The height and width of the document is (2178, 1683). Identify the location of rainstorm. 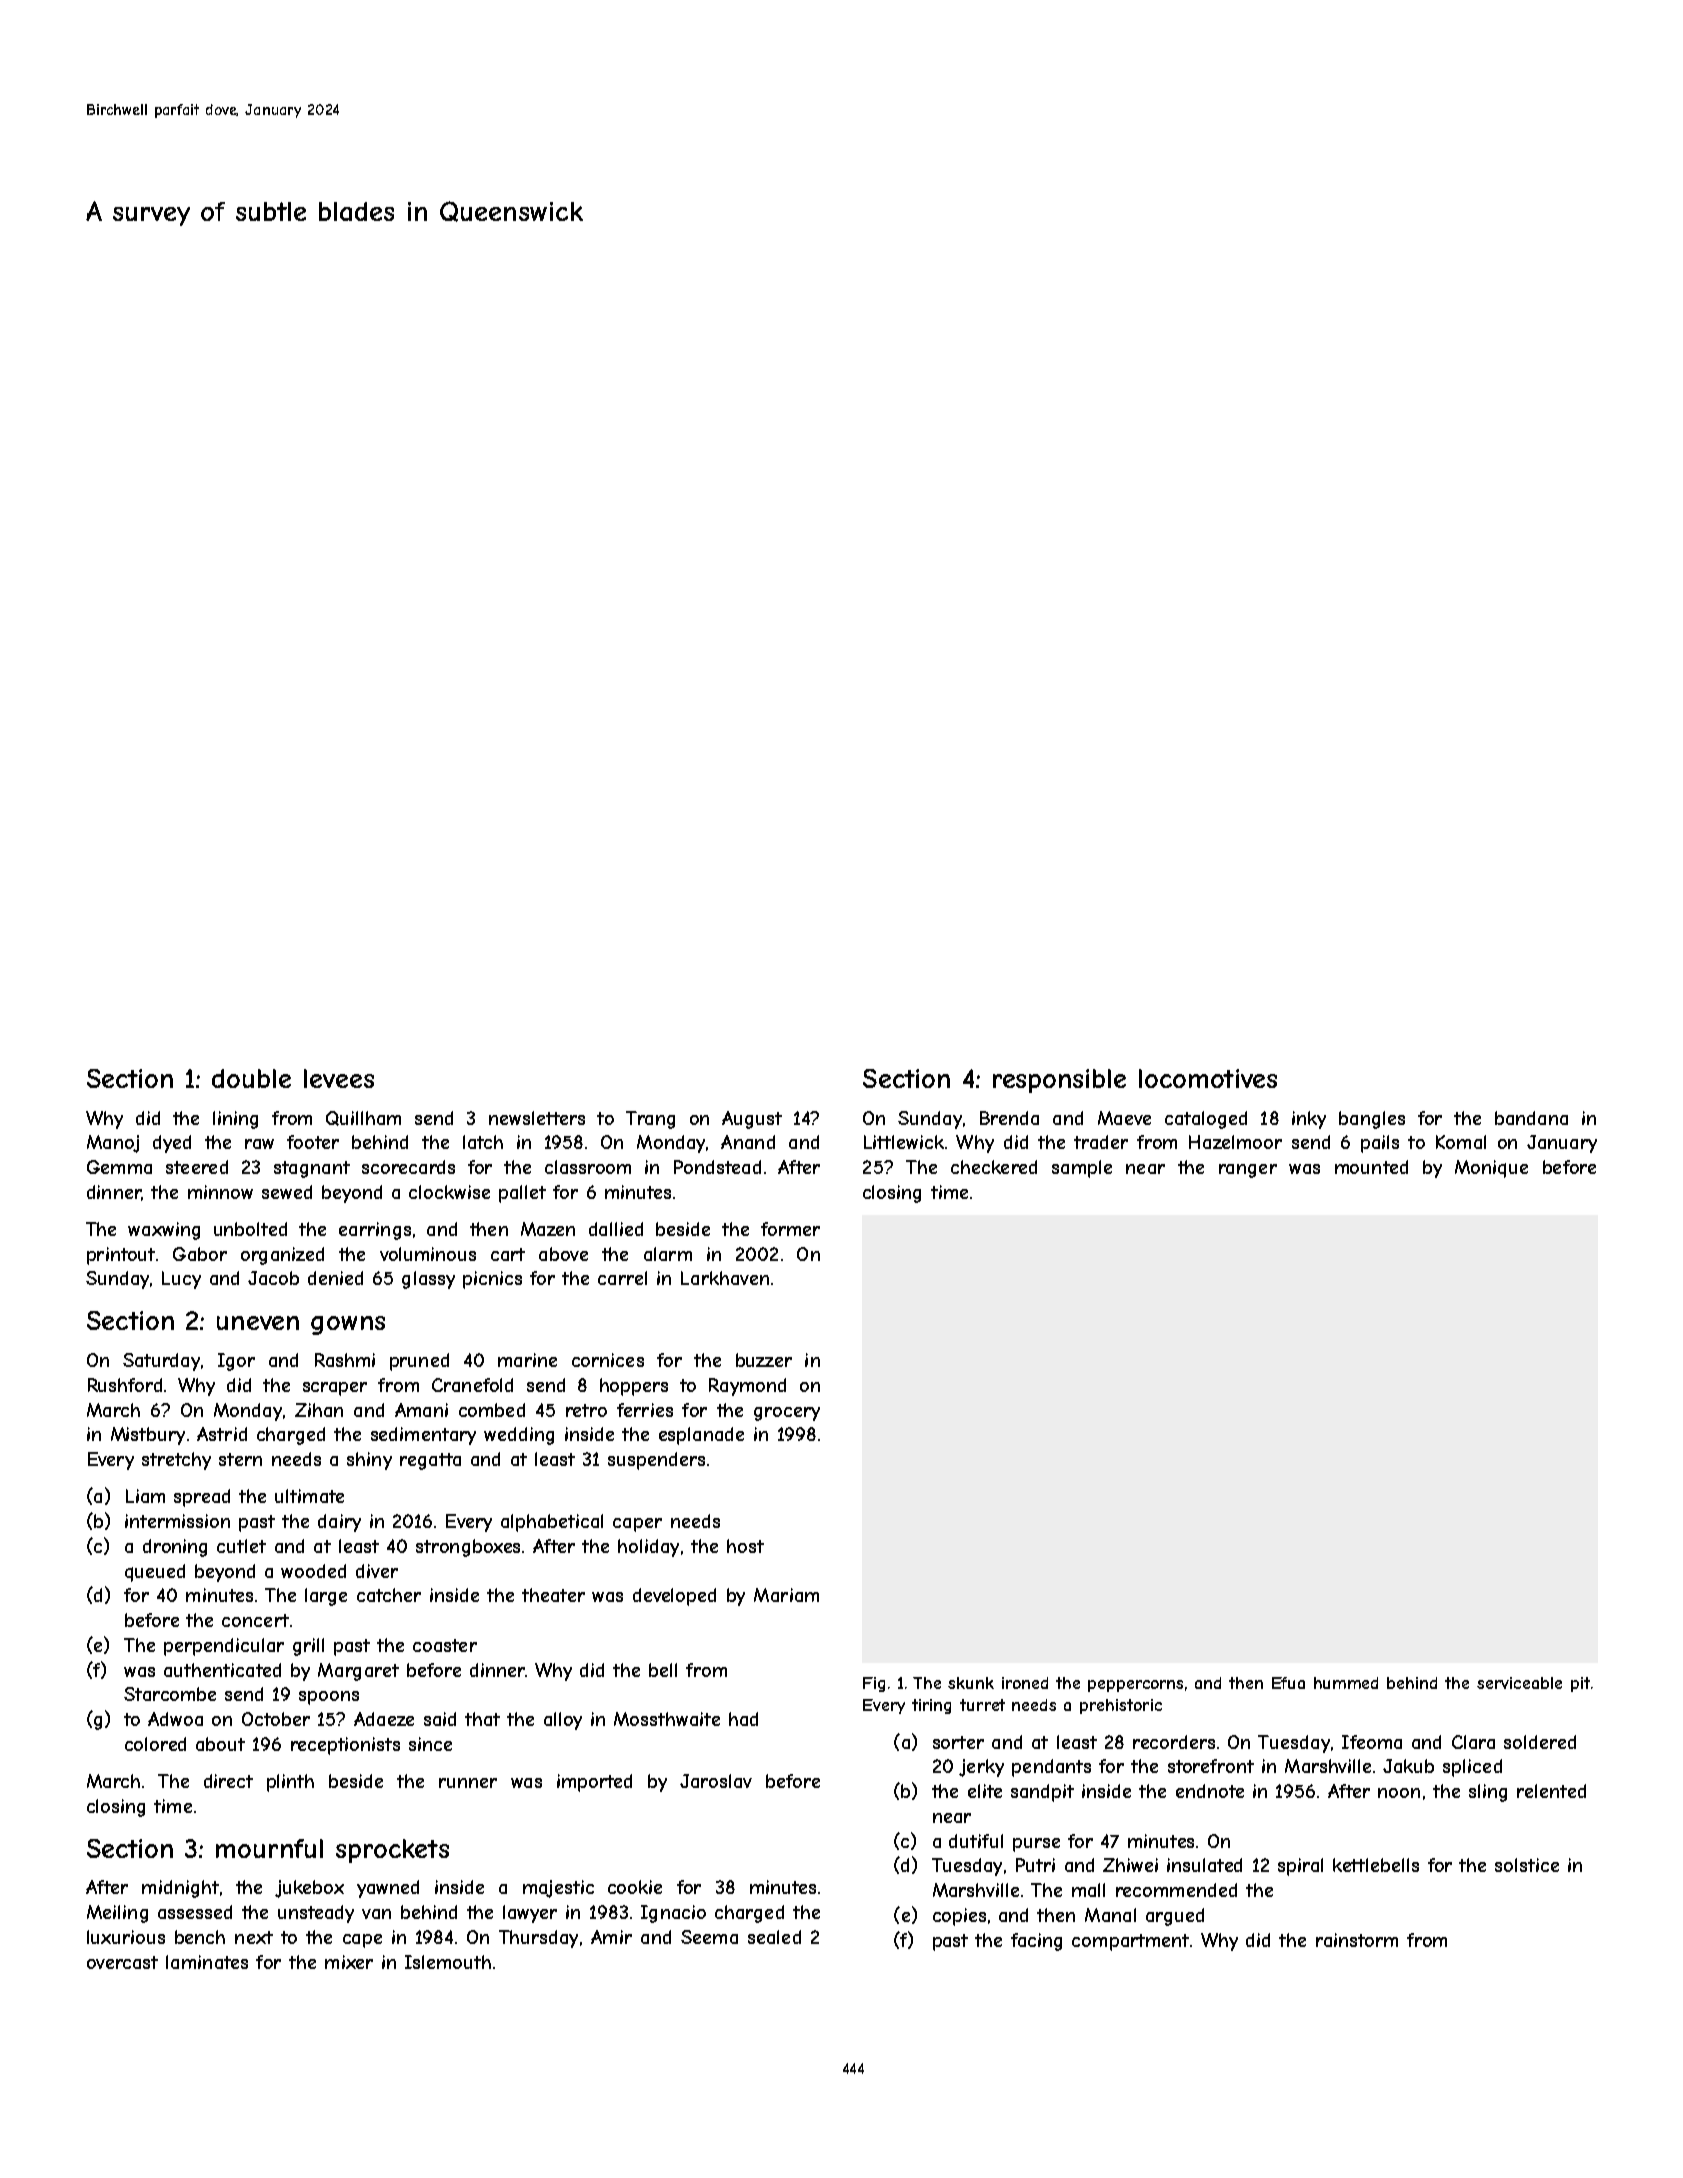
(1357, 1940).
